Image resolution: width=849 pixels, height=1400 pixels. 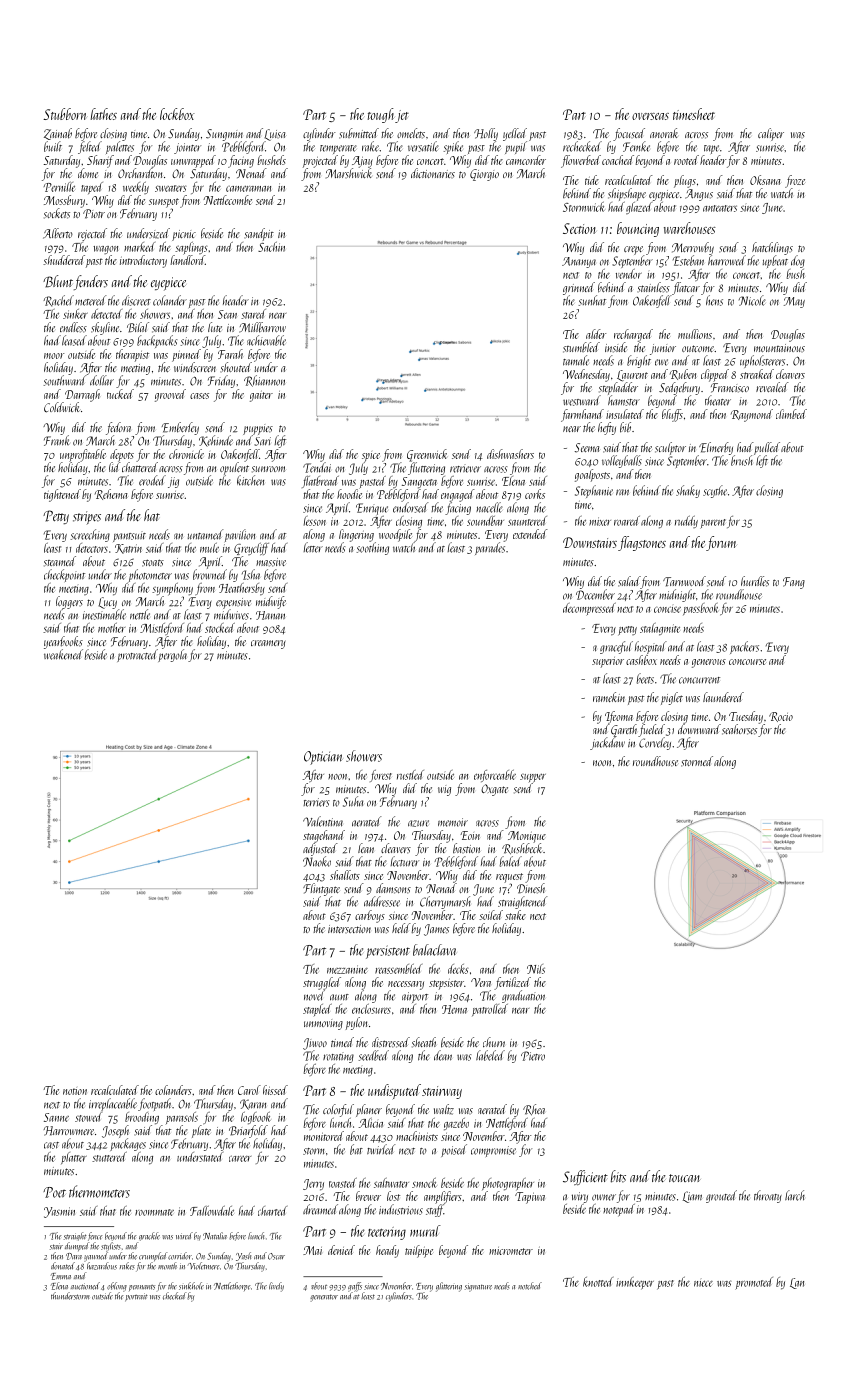 I want to click on forest, so click(x=381, y=776).
